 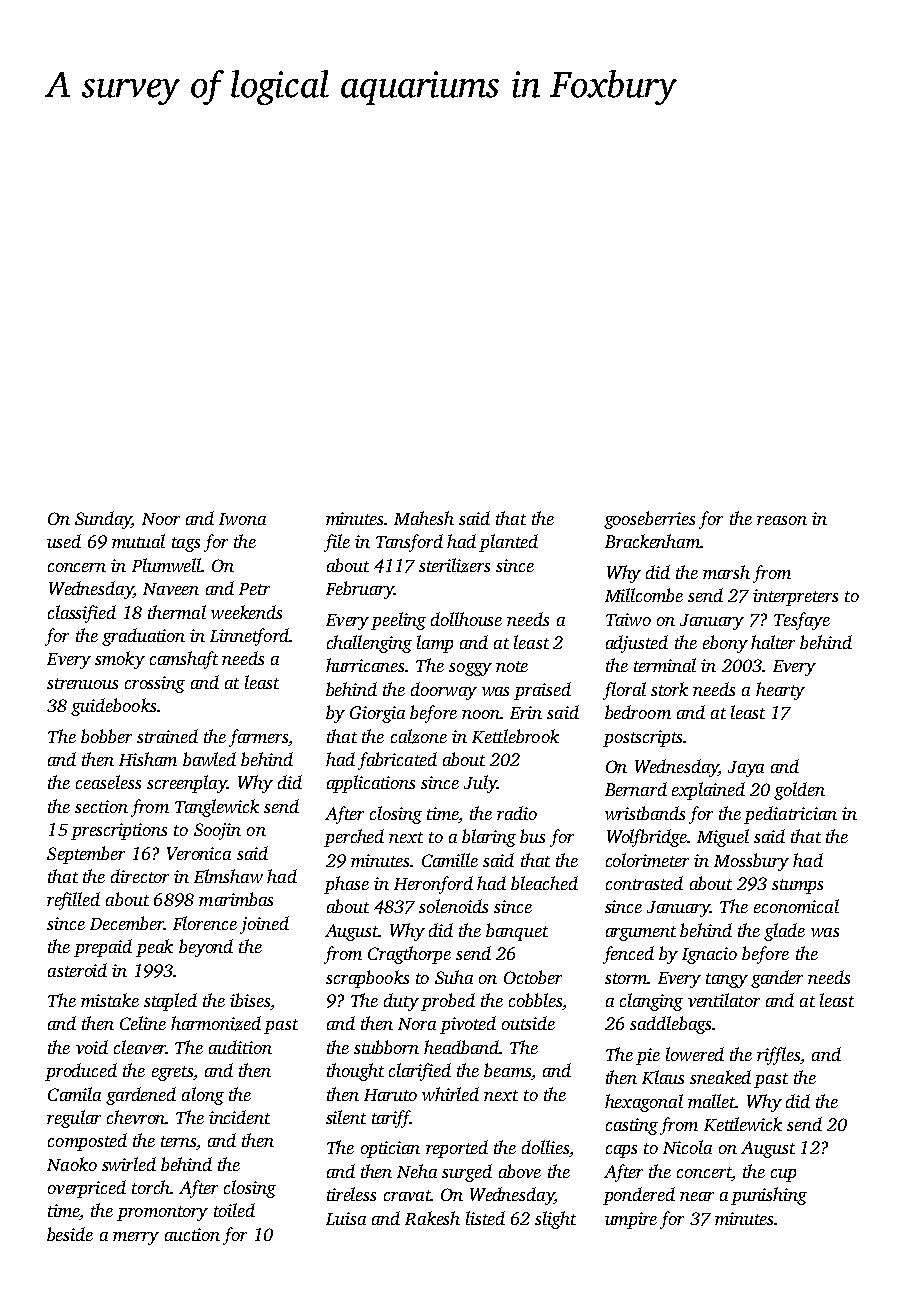 What do you see at coordinates (161, 519) in the screenshot?
I see `Noor` at bounding box center [161, 519].
